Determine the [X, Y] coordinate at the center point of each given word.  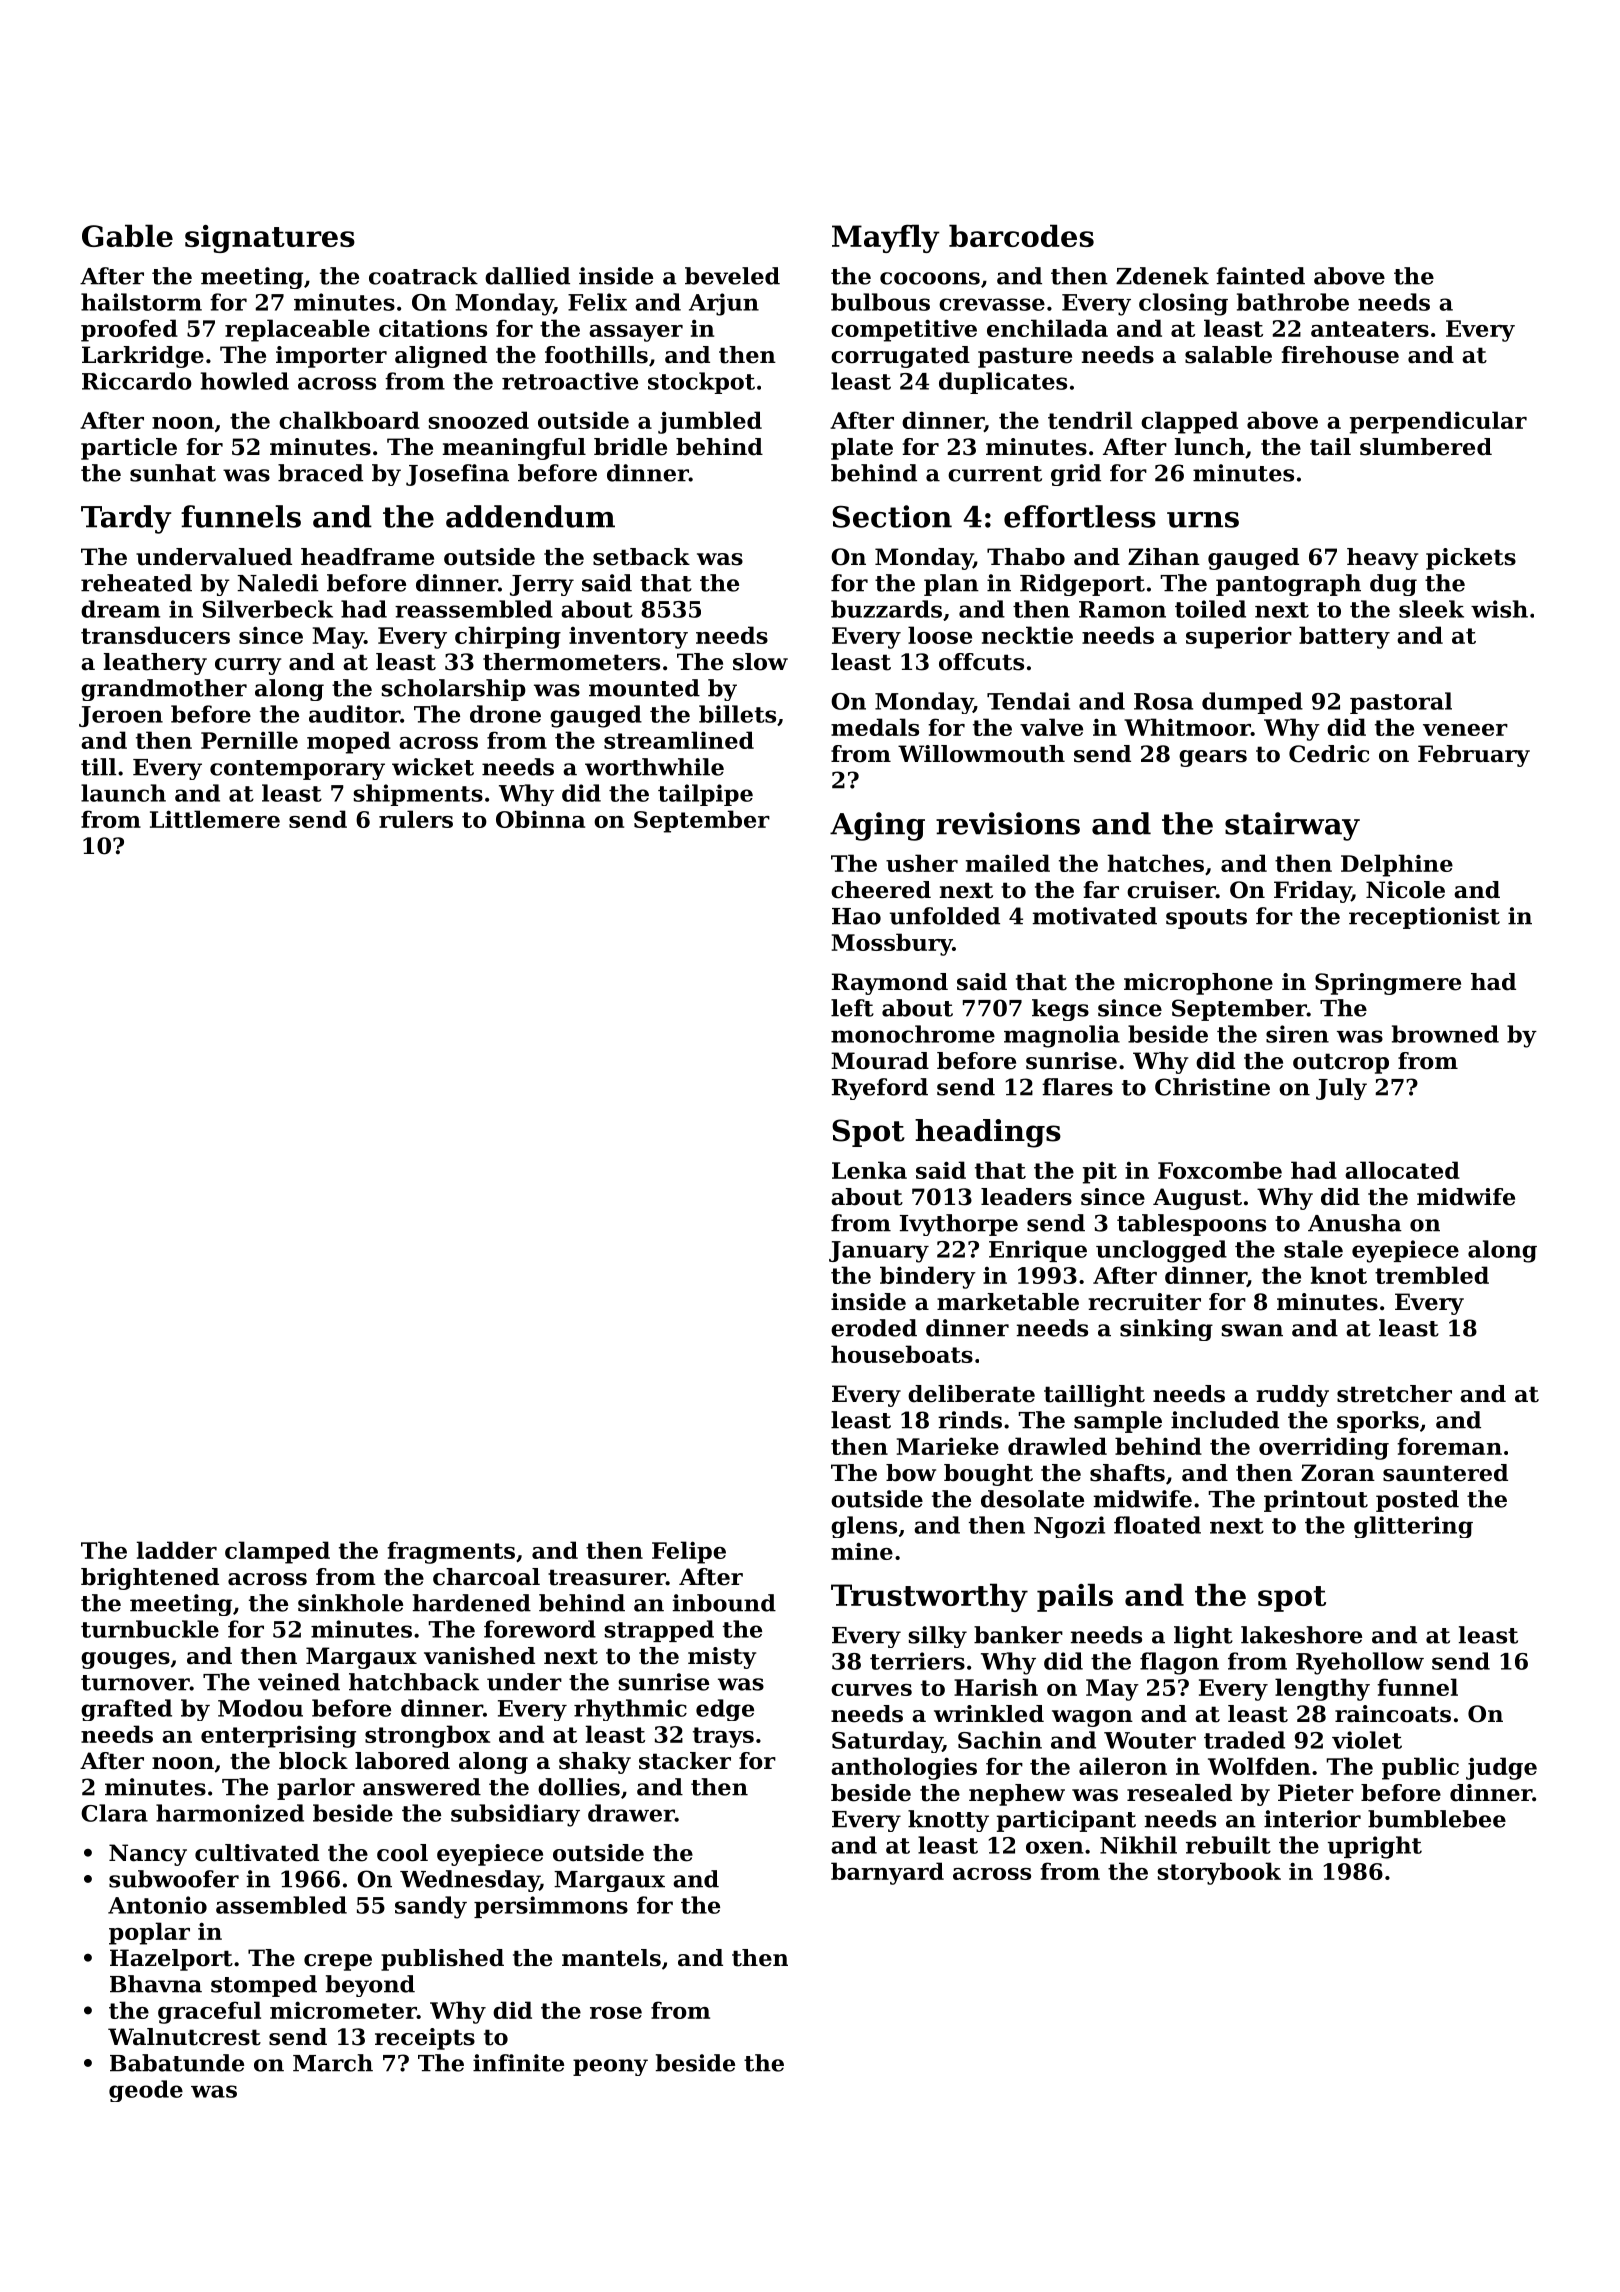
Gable [127, 235]
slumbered [1426, 447]
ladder [177, 1550]
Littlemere [215, 819]
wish [1499, 609]
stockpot [701, 383]
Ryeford [880, 1089]
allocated [1402, 1170]
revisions [1008, 823]
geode [146, 2091]
